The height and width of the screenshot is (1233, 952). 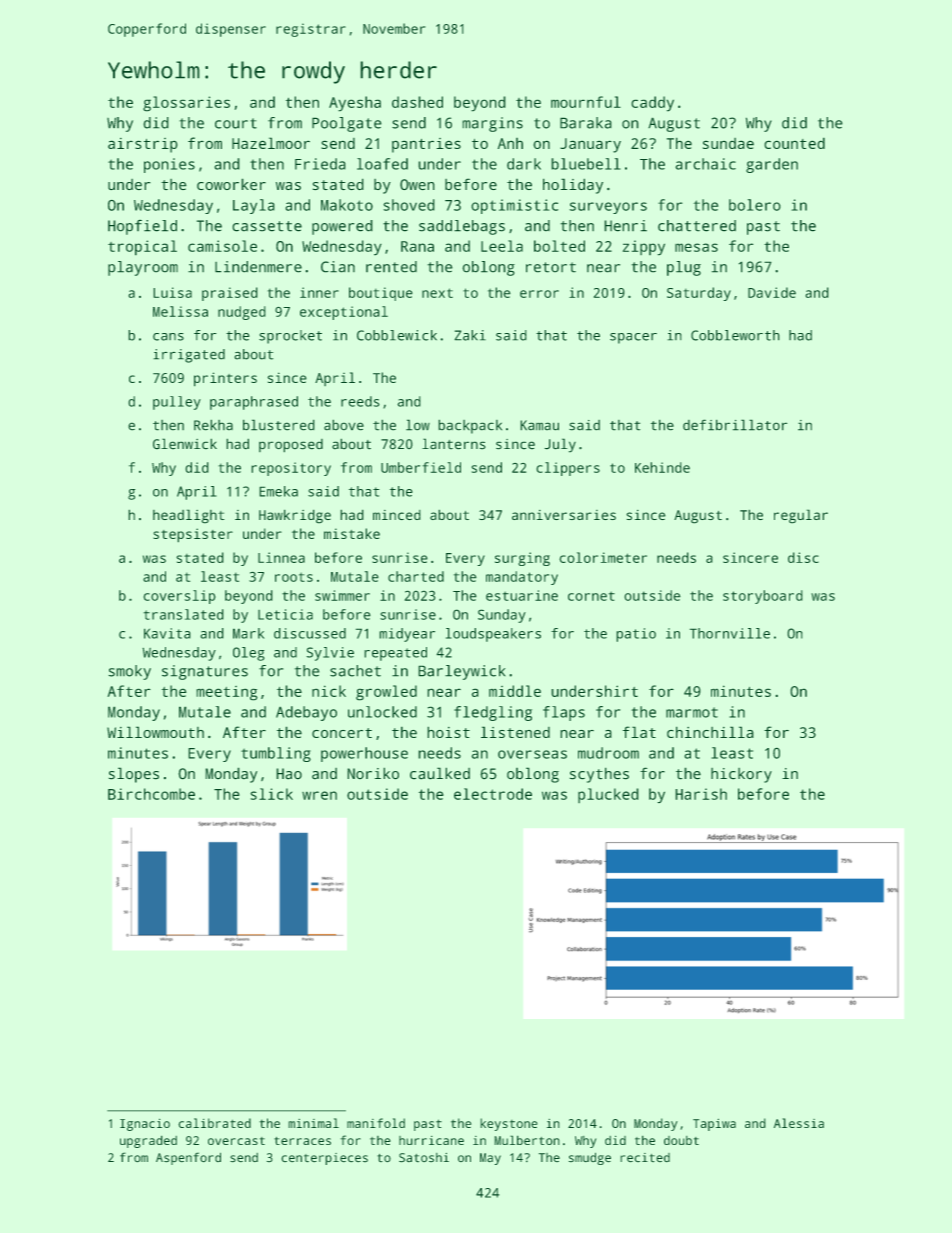 What do you see at coordinates (493, 713) in the screenshot?
I see `fledgling` at bounding box center [493, 713].
